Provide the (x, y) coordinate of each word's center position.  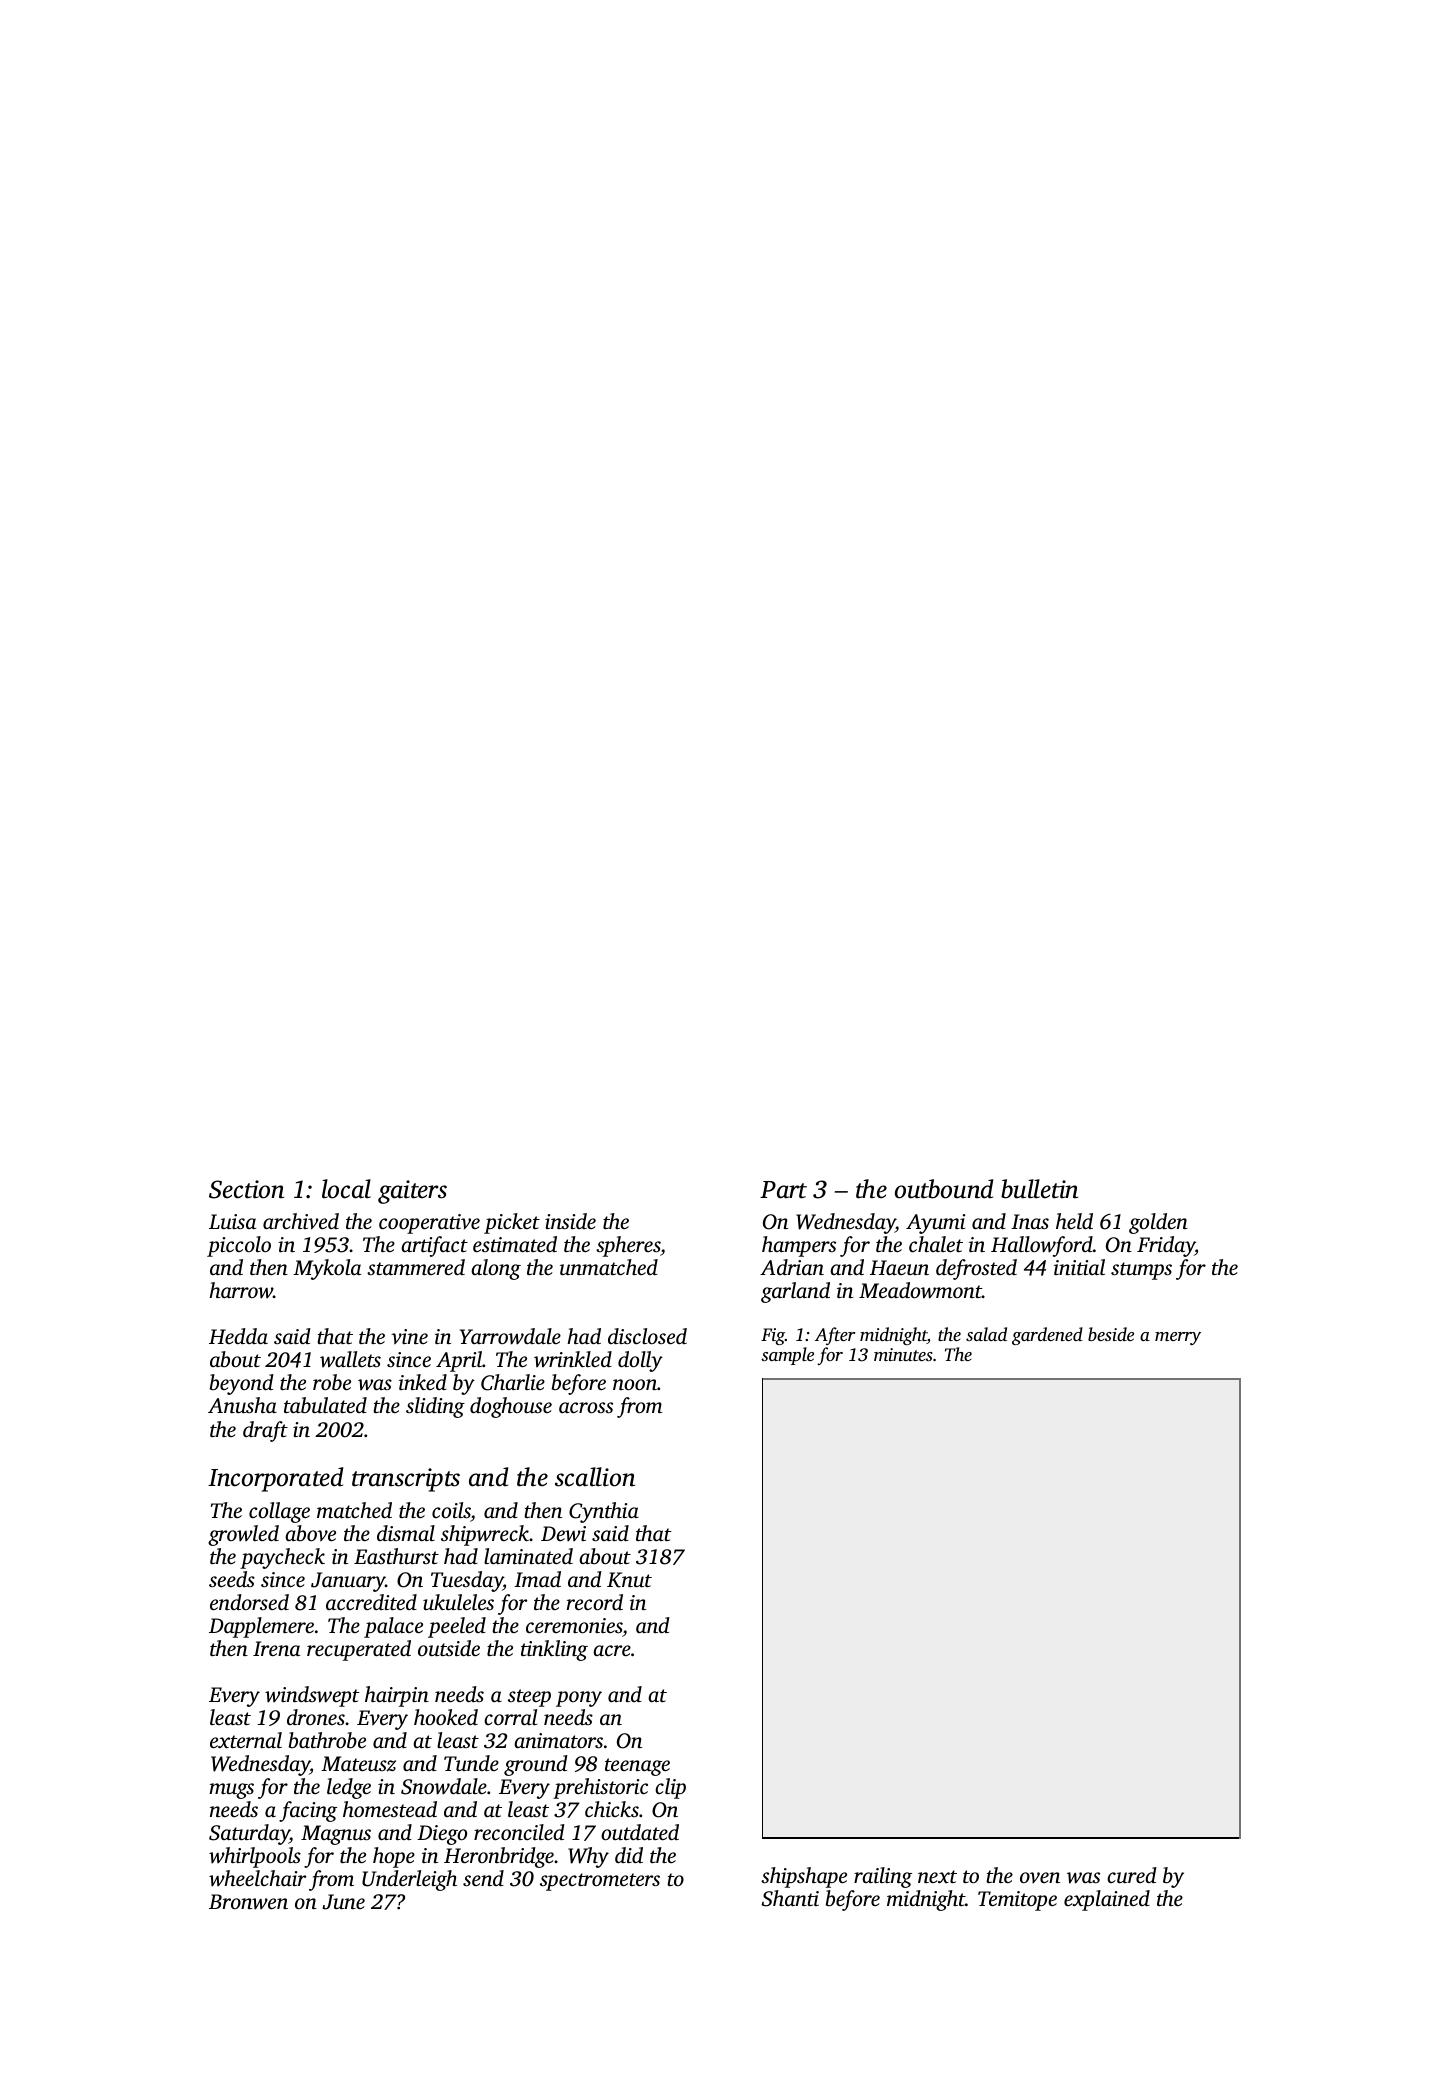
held (1074, 1221)
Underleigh (409, 1880)
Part (783, 1190)
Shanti (790, 1898)
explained (1107, 1900)
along (496, 1269)
